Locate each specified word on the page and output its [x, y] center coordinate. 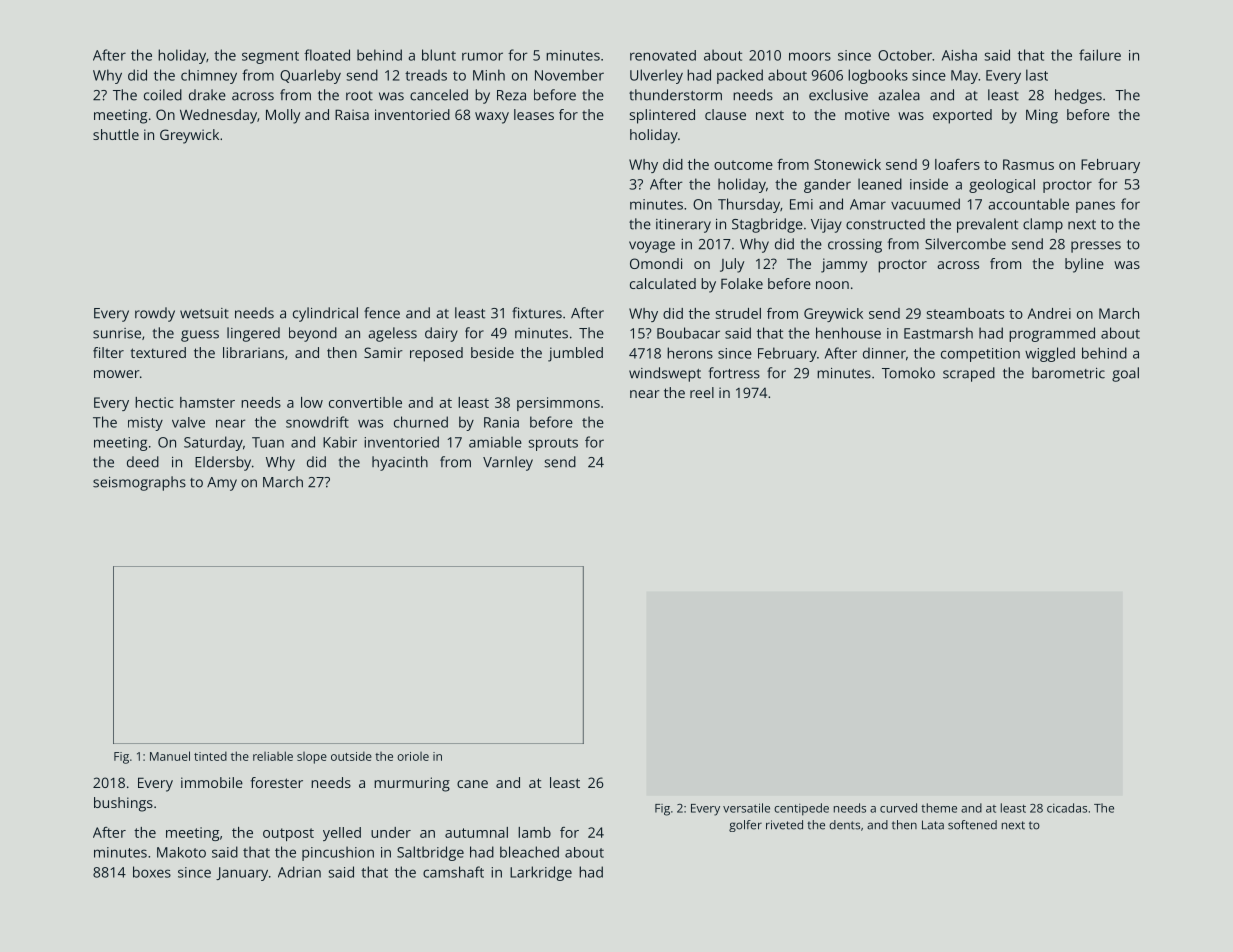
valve [188, 422]
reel [702, 392]
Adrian [299, 872]
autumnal [476, 832]
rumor [482, 56]
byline [1084, 265]
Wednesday [218, 116]
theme [939, 808]
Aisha [959, 55]
